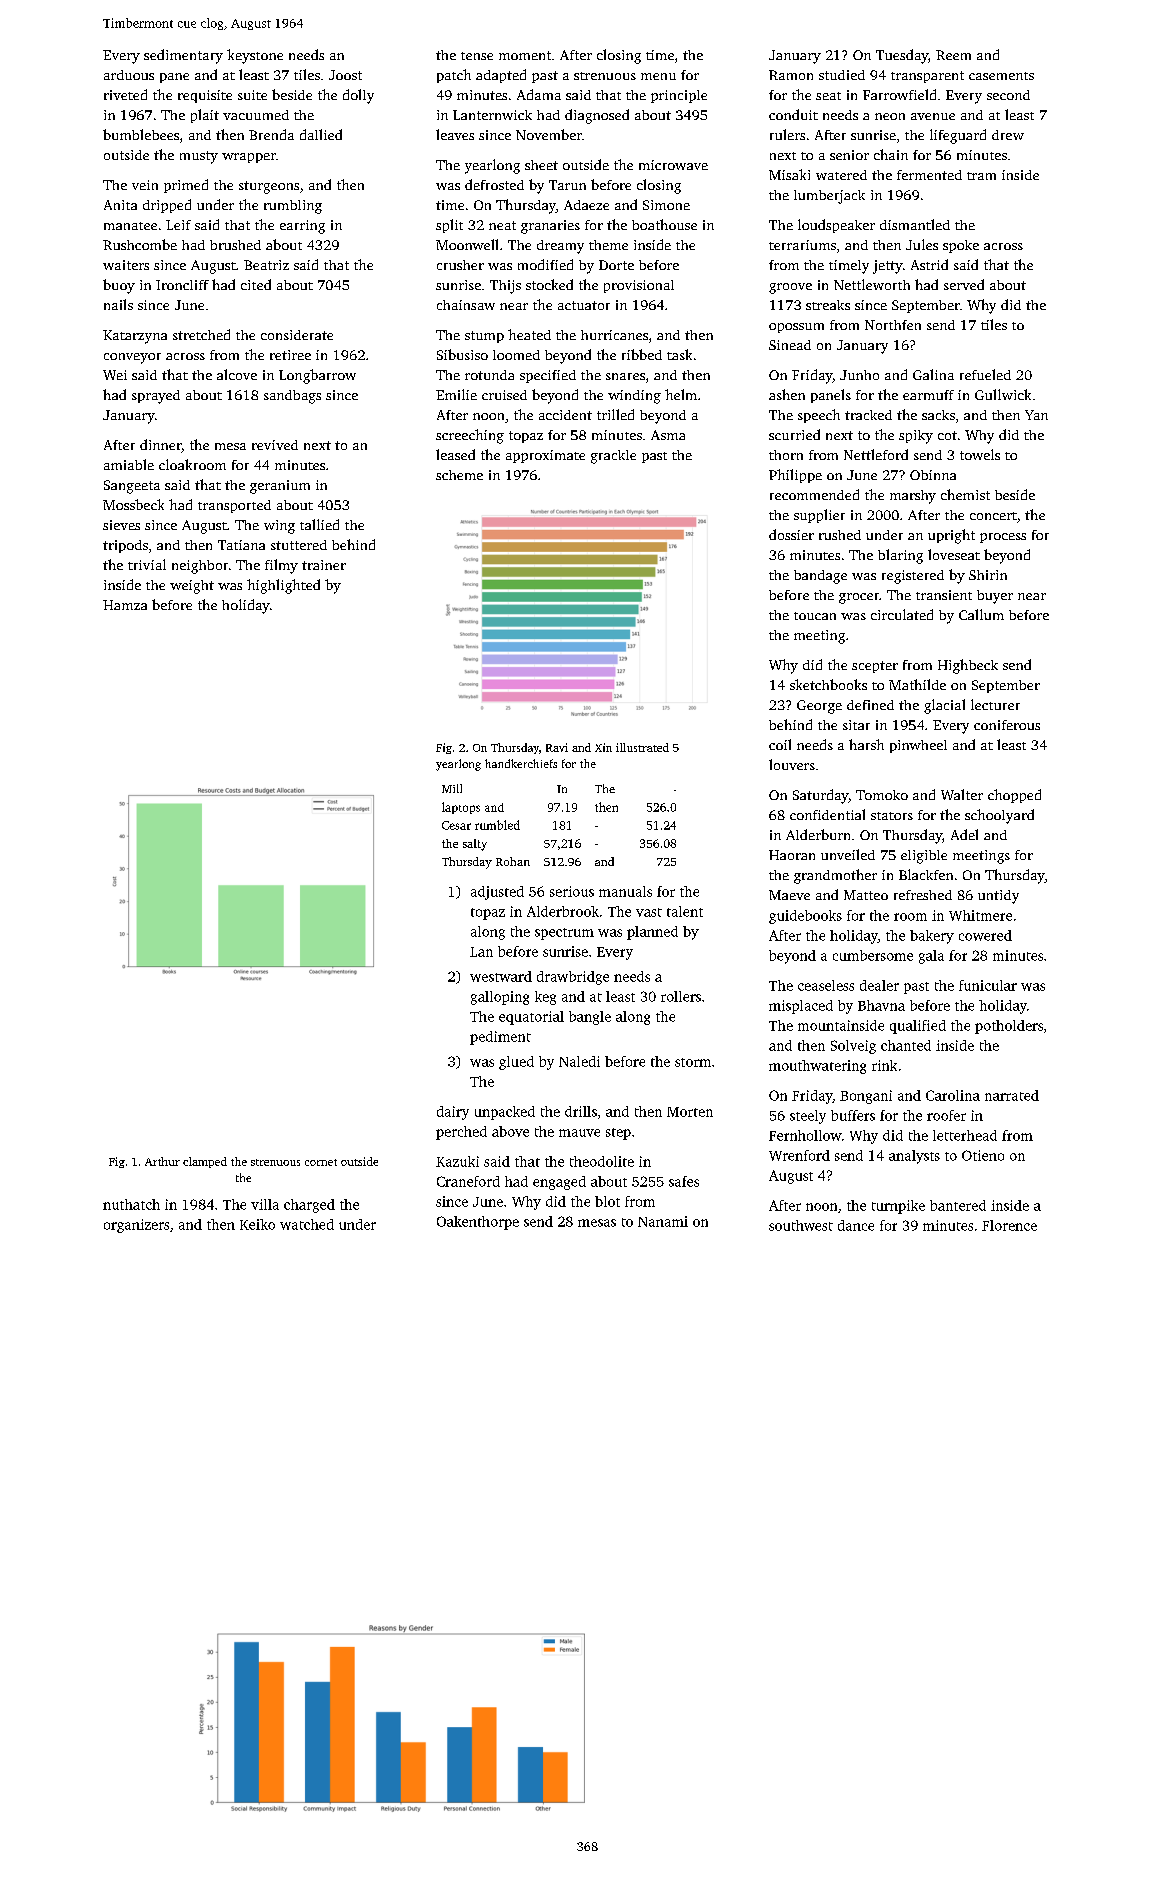 This page has width=1153, height=1899. Describe the element at coordinates (297, 335) in the page. I see `considerate` at that location.
